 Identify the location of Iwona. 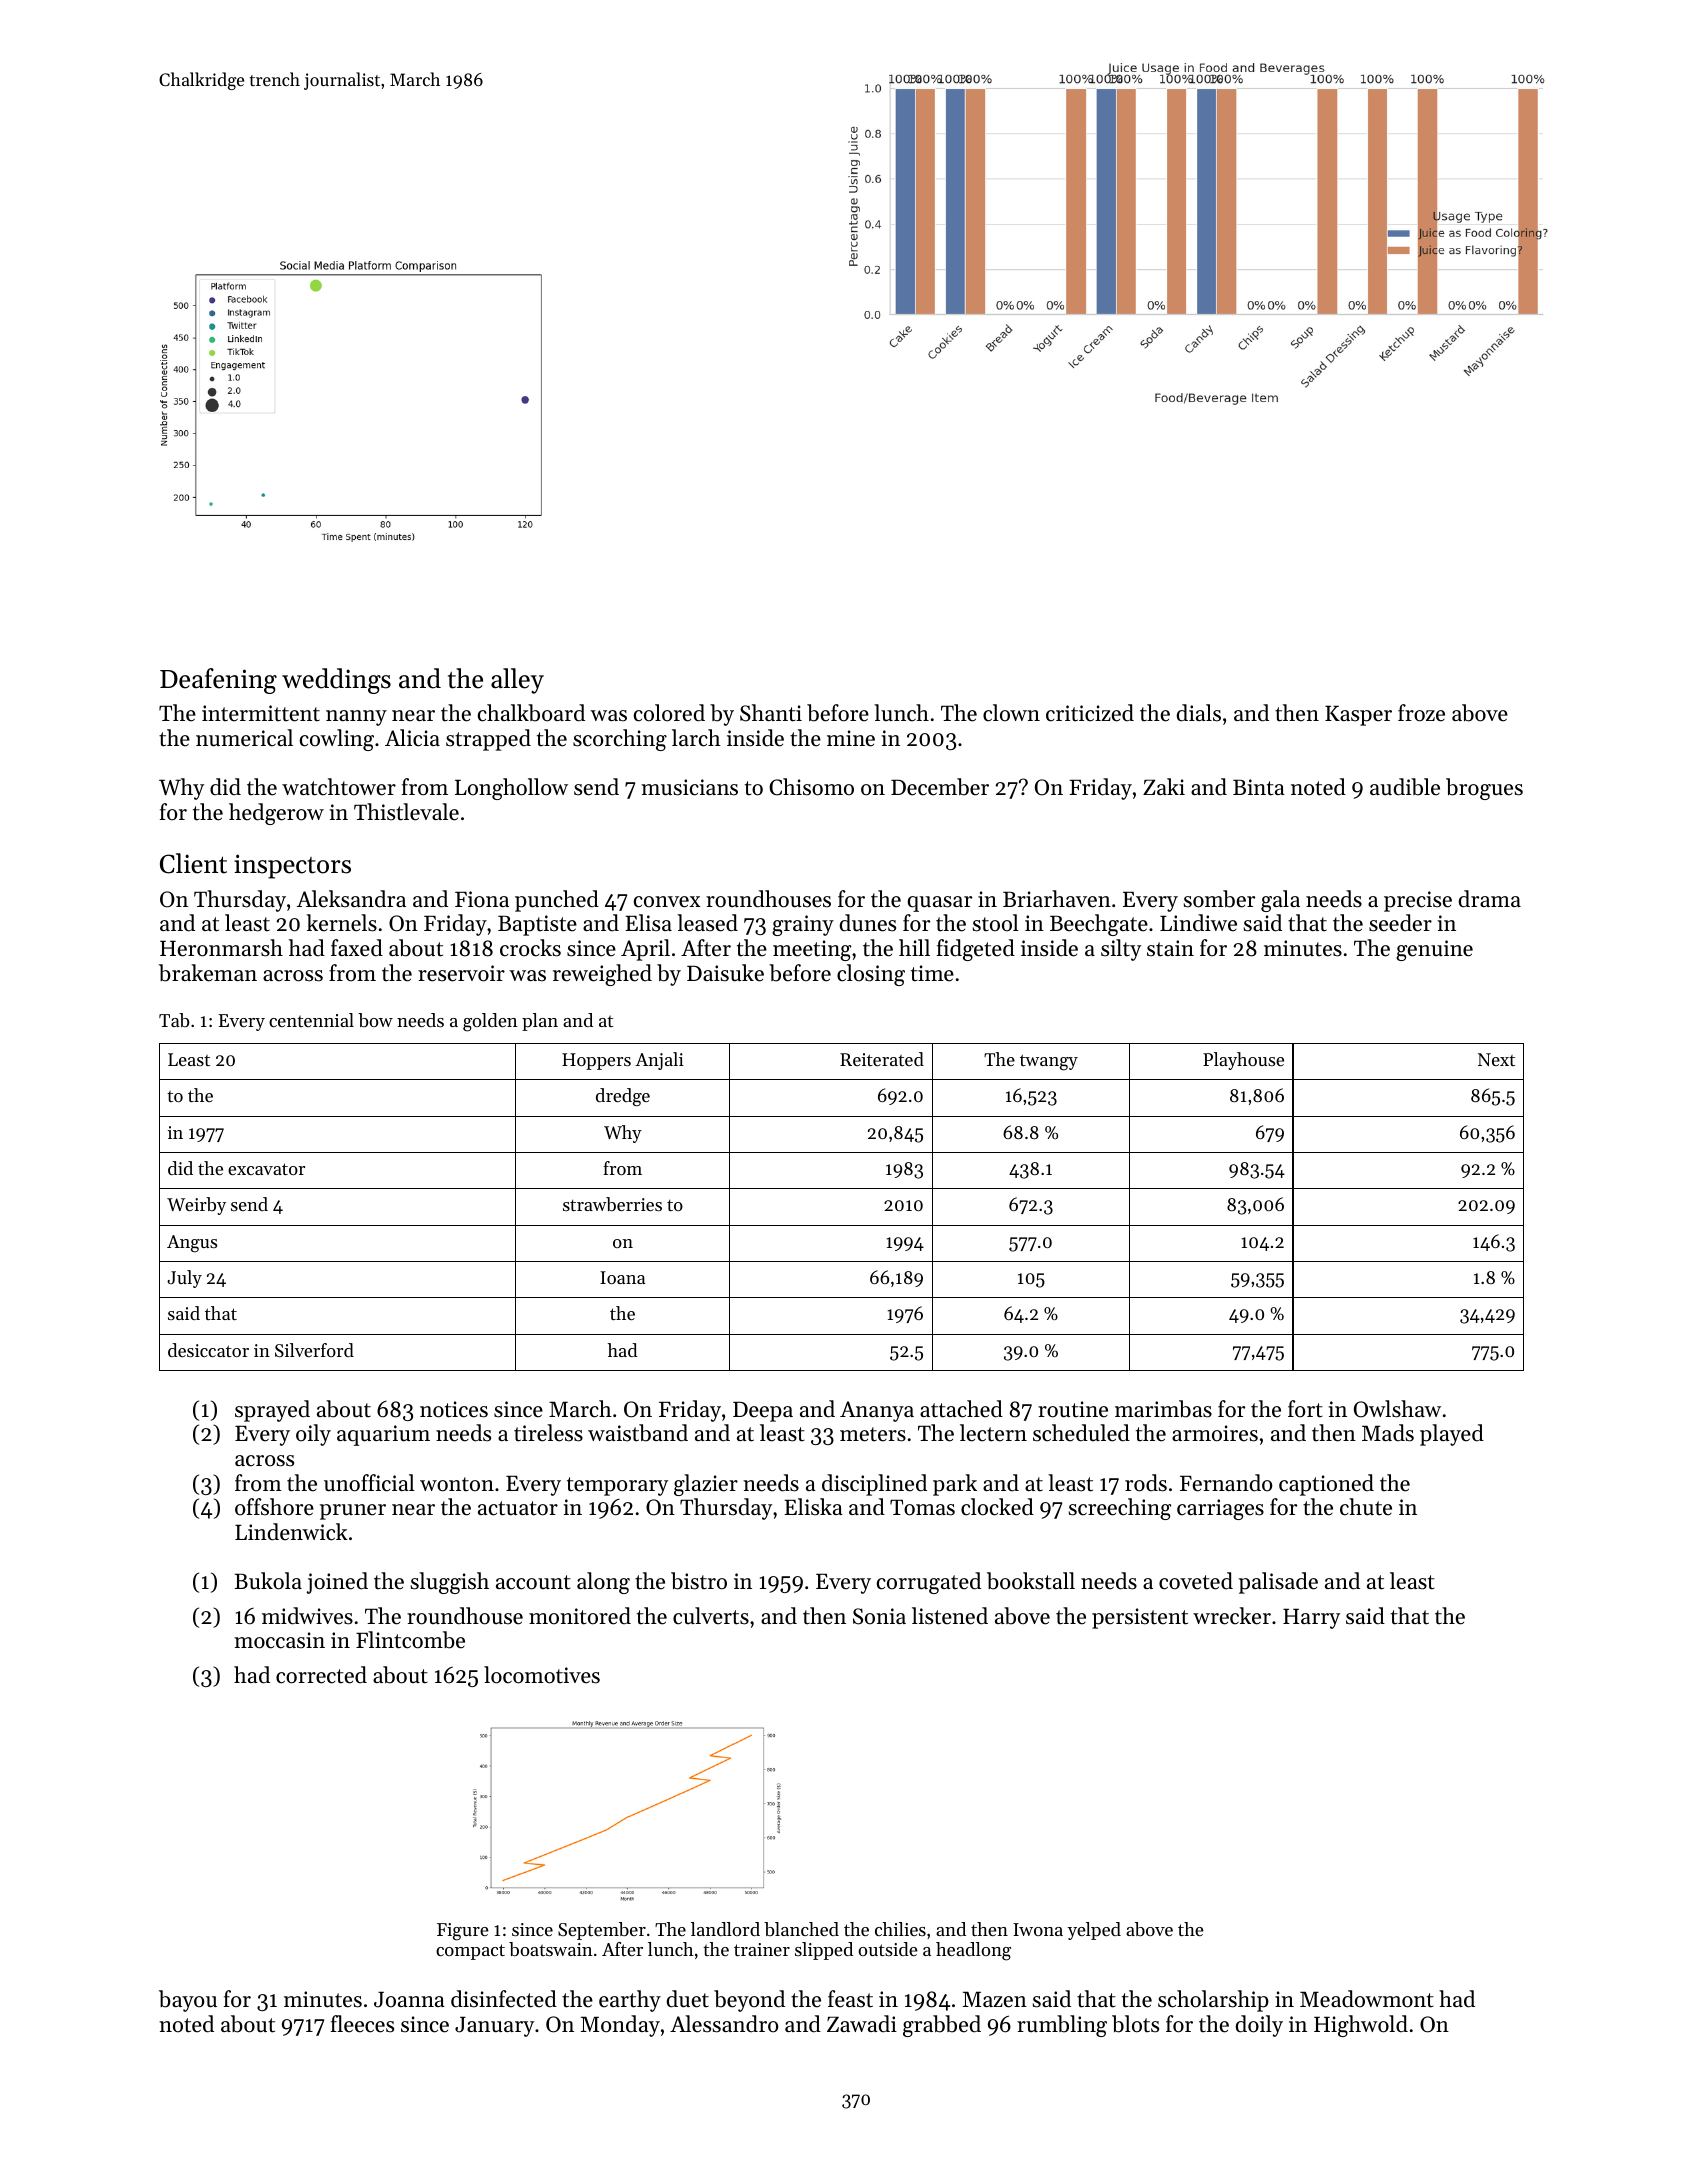
(1038, 1929).
